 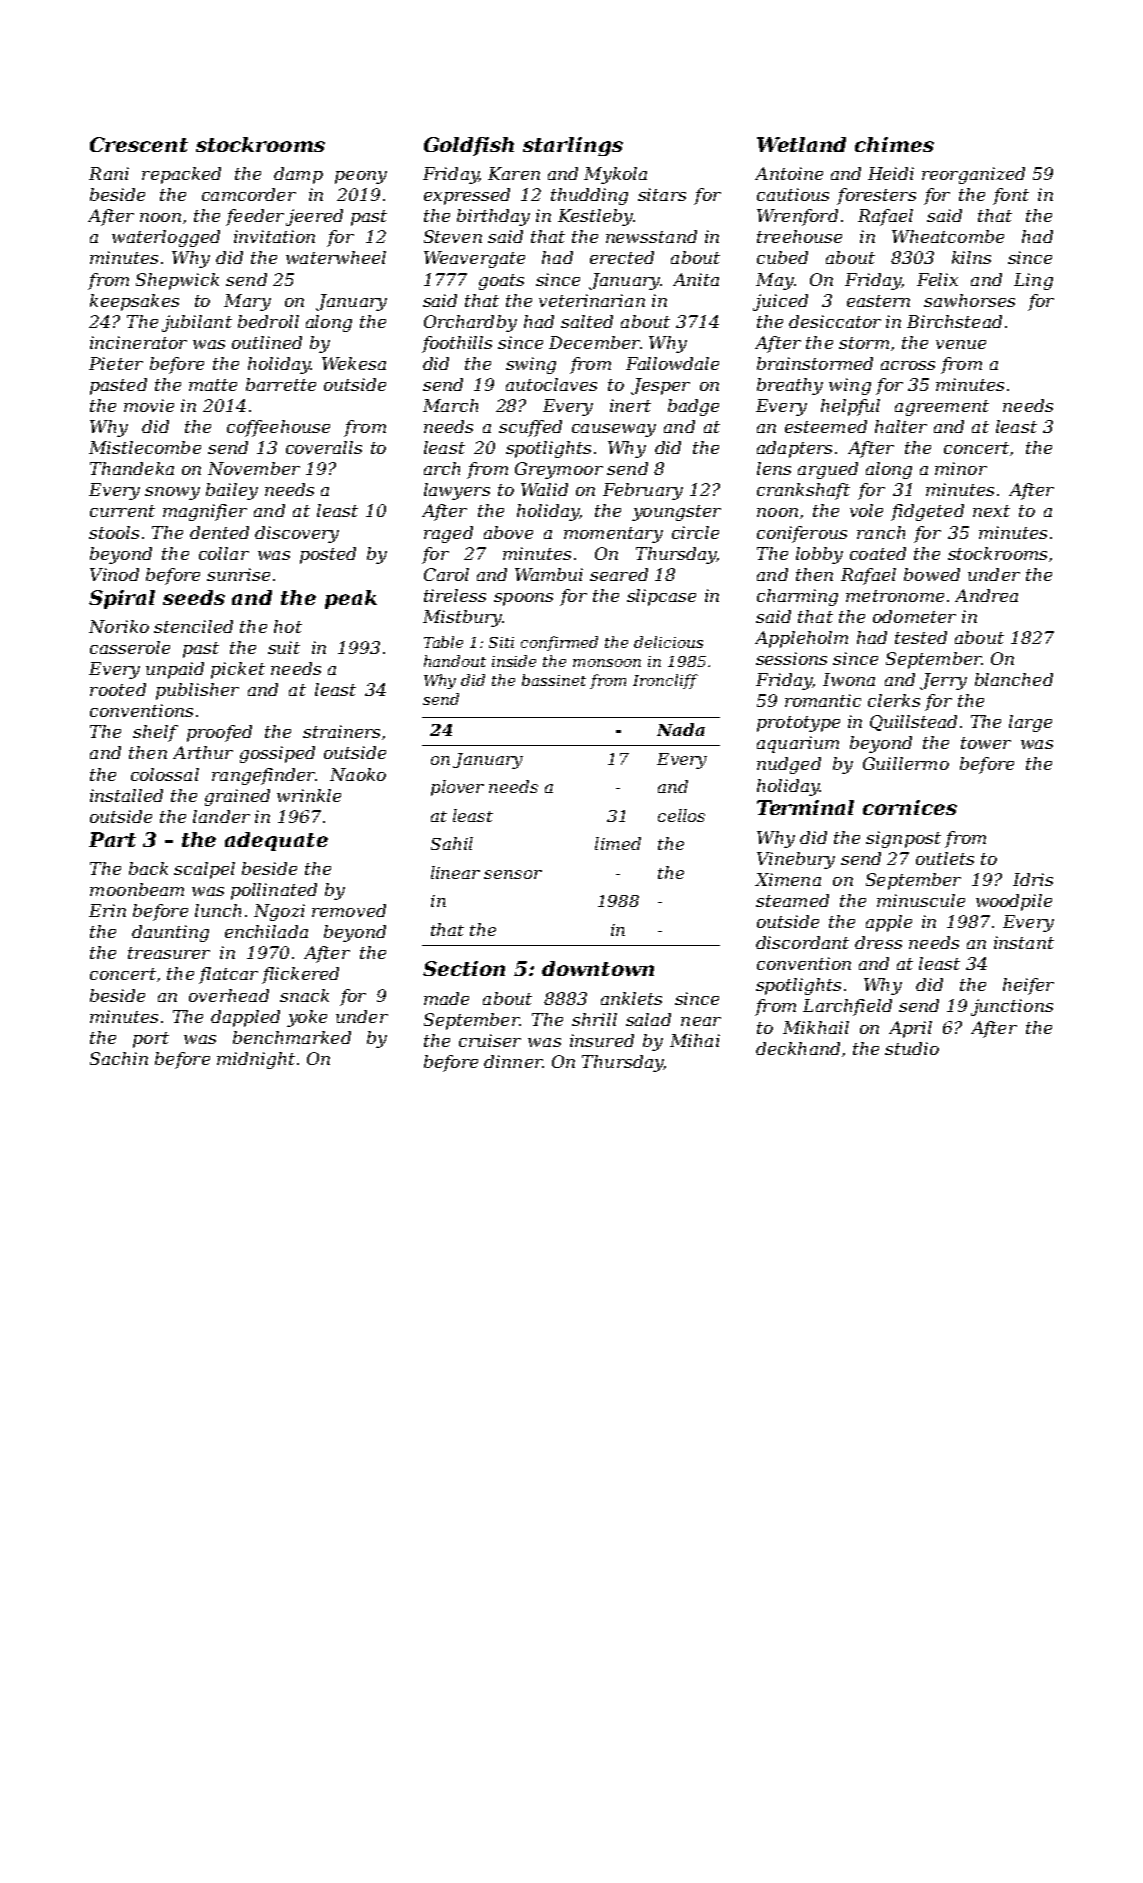 What do you see at coordinates (341, 731) in the page?
I see `strainers` at bounding box center [341, 731].
